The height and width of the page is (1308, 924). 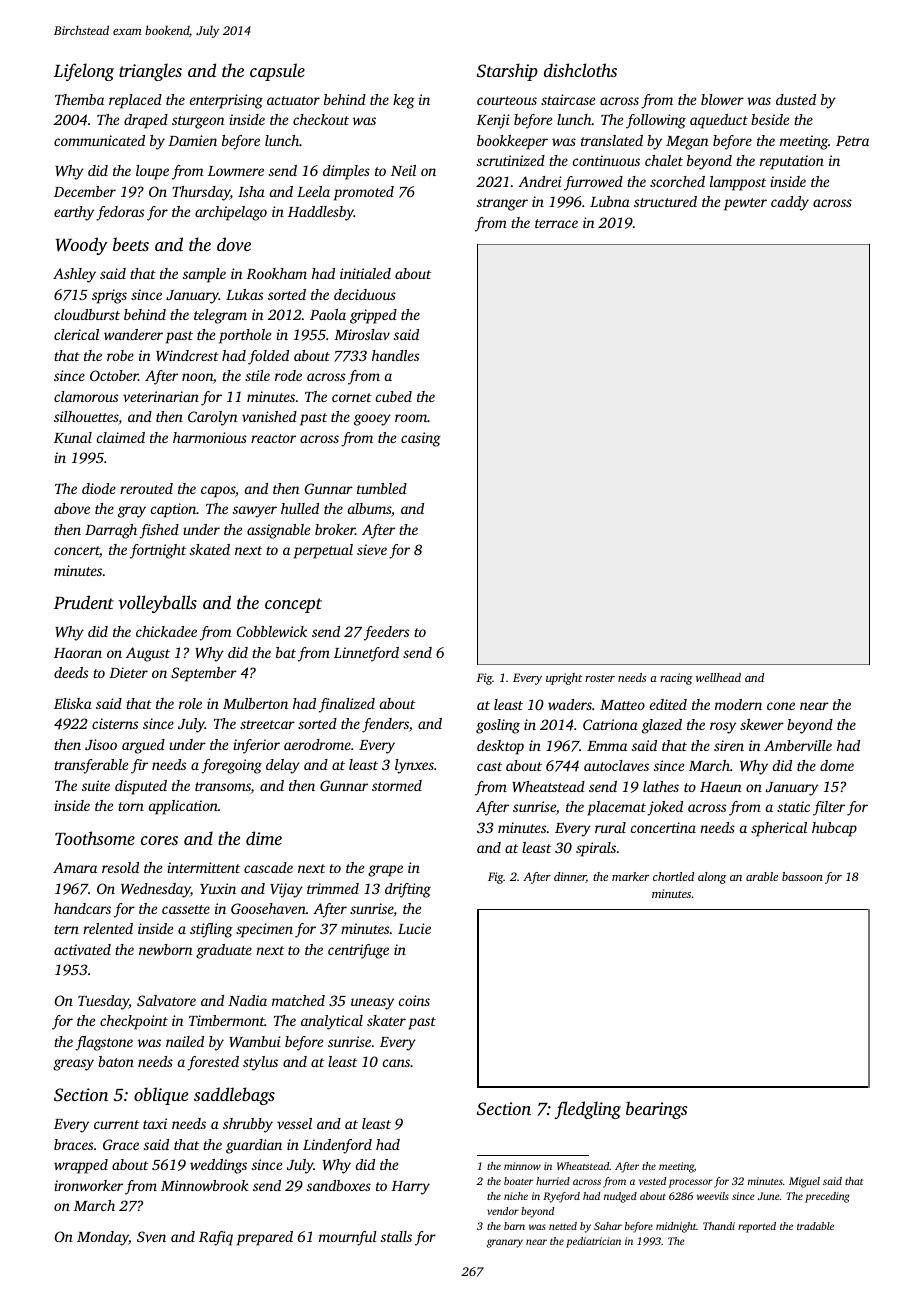 What do you see at coordinates (664, 160) in the page?
I see `chalet` at bounding box center [664, 160].
